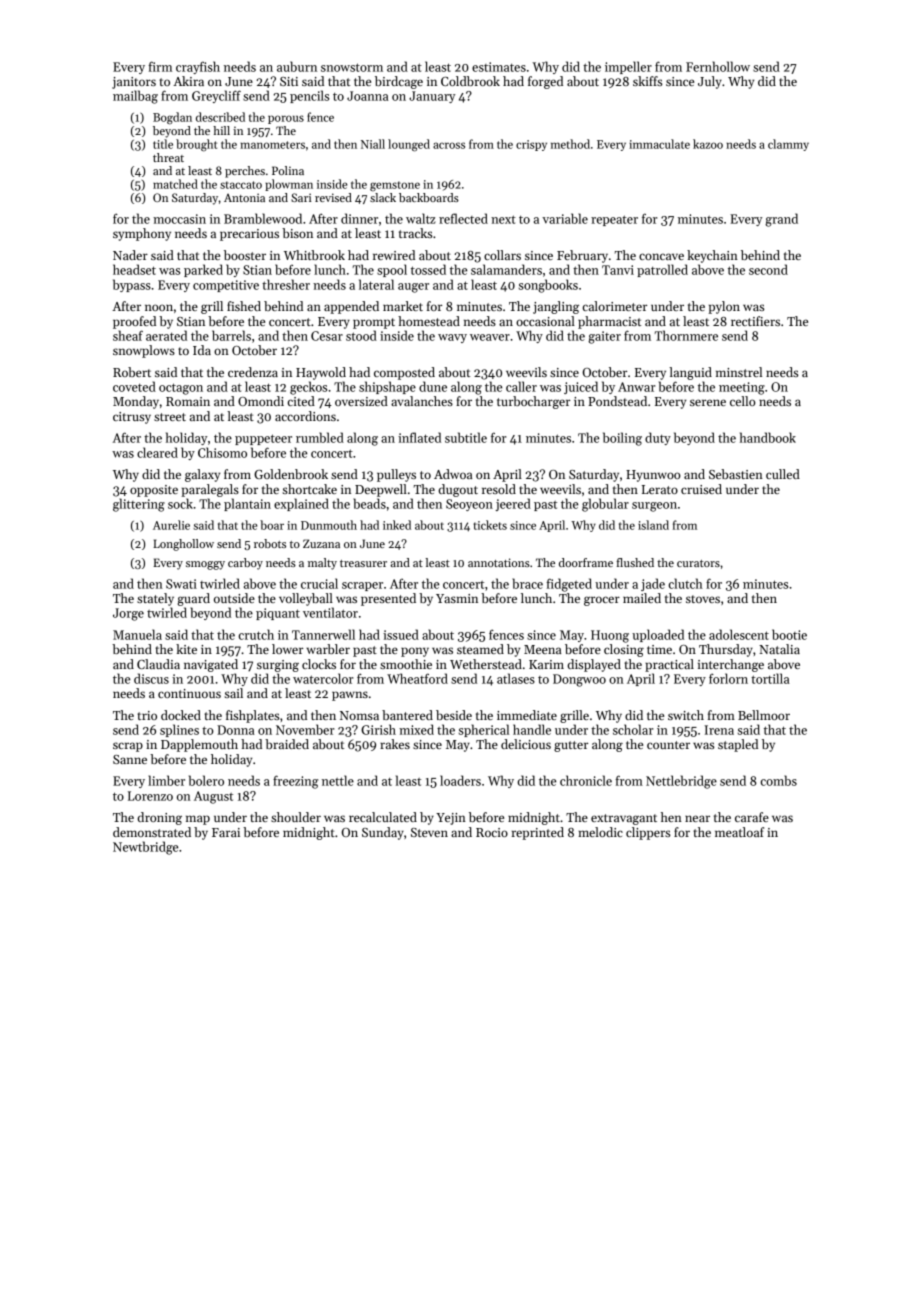 Image resolution: width=924 pixels, height=1308 pixels. I want to click on Coldbrook, so click(470, 81).
